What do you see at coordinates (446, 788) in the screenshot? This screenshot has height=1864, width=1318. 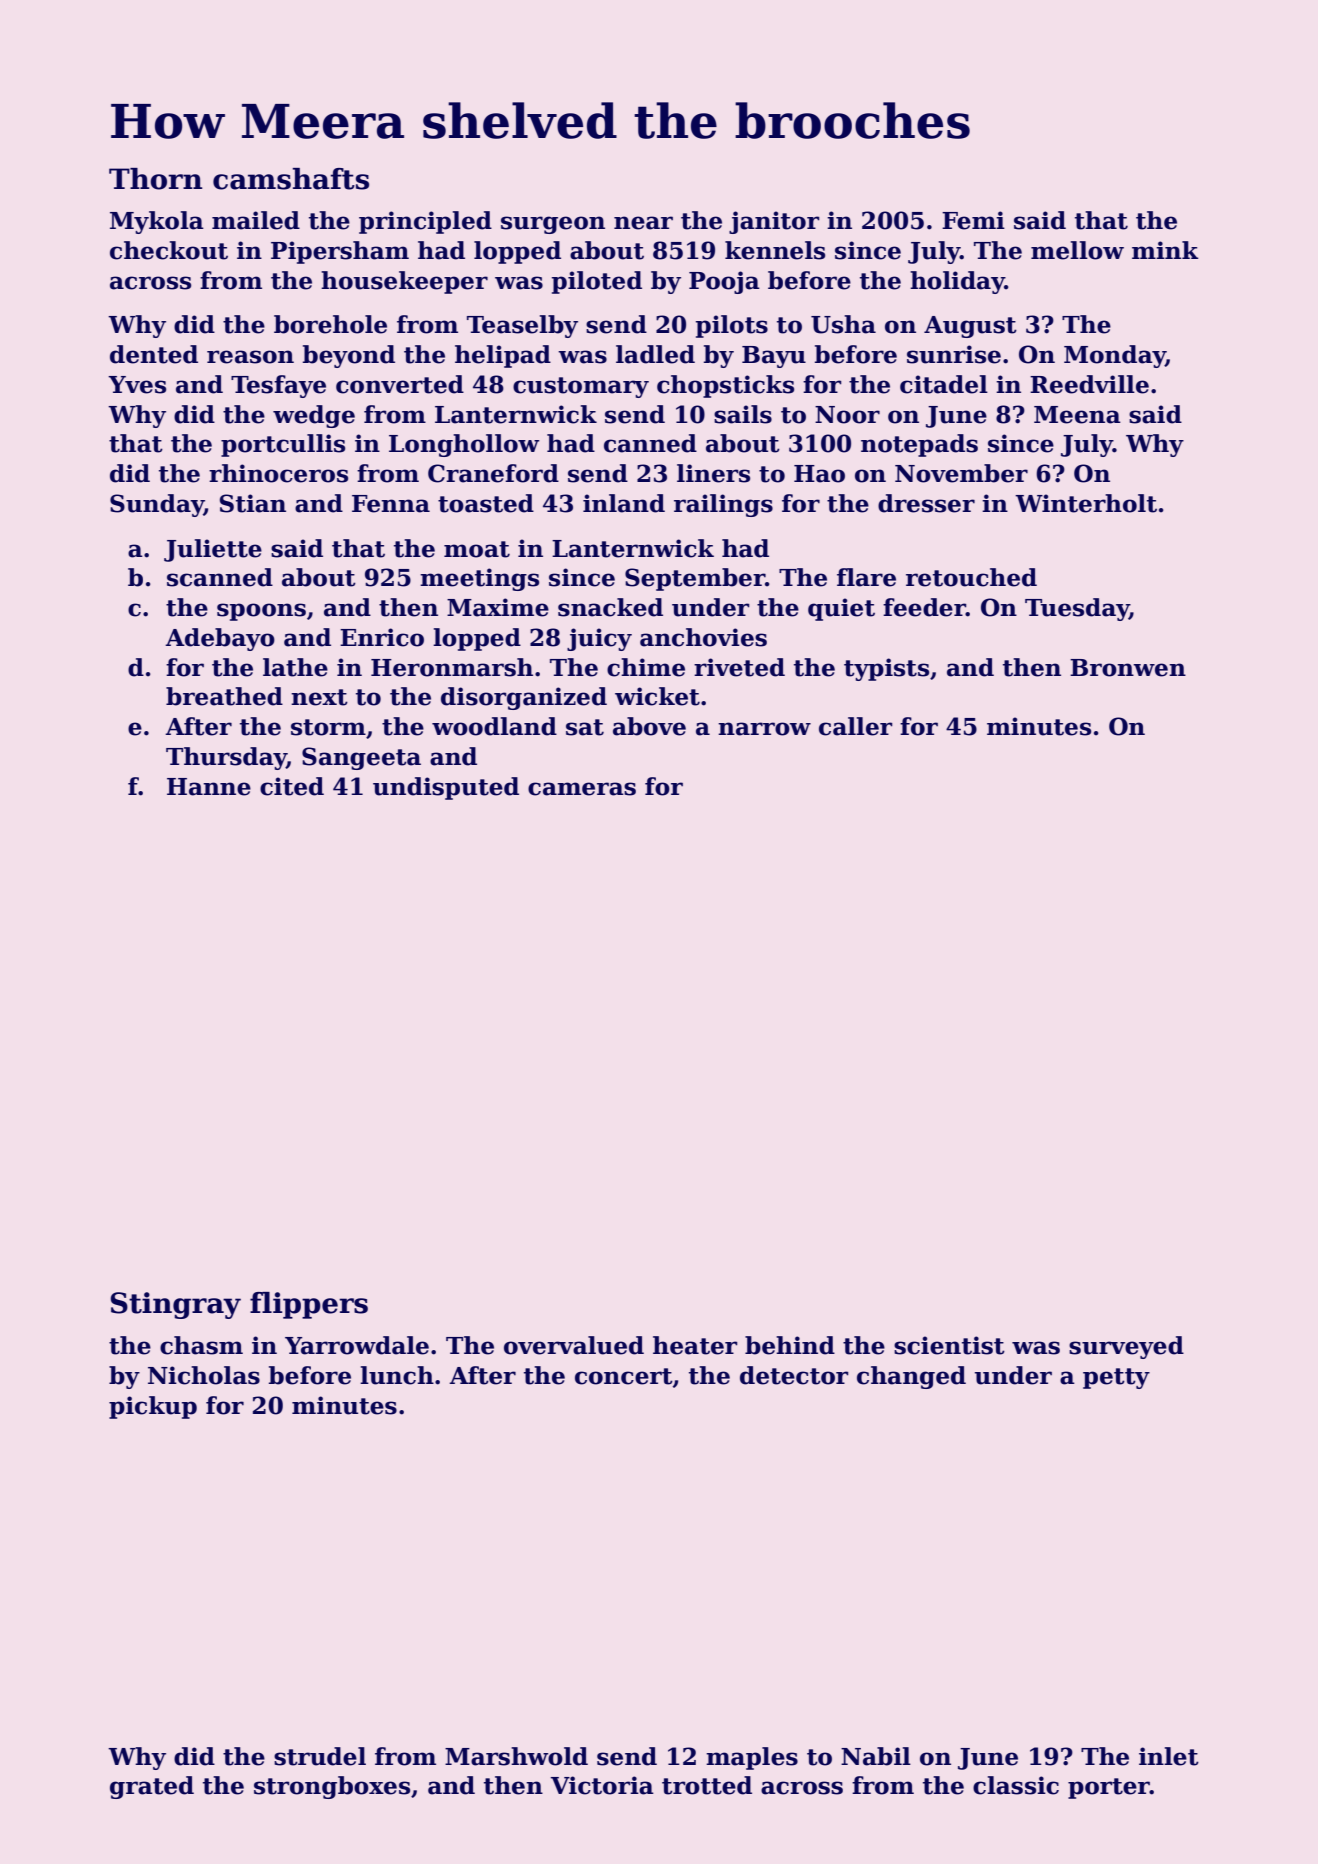 I see `undisputed` at bounding box center [446, 788].
